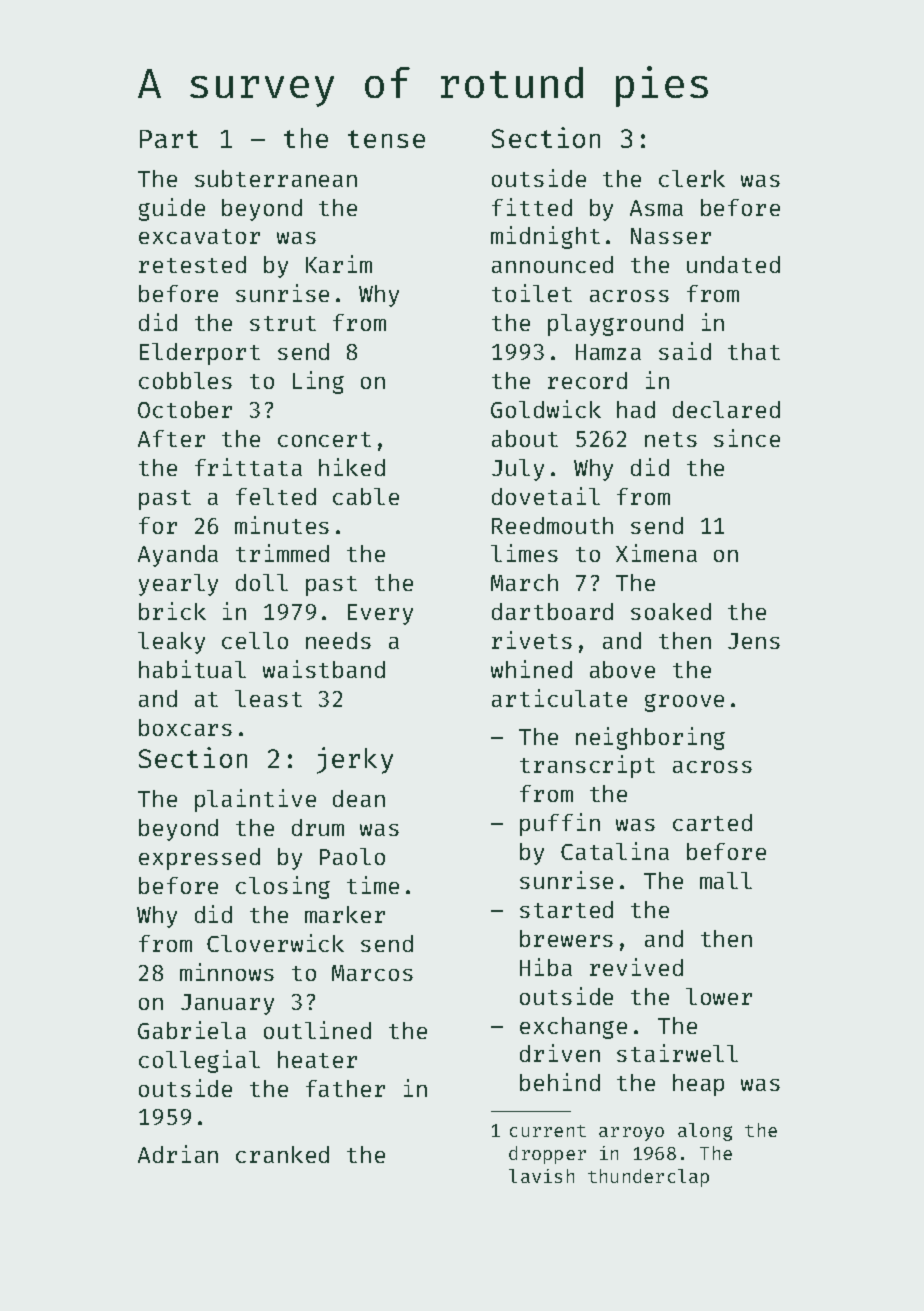 Image resolution: width=924 pixels, height=1311 pixels. I want to click on thunderclap, so click(648, 1178).
